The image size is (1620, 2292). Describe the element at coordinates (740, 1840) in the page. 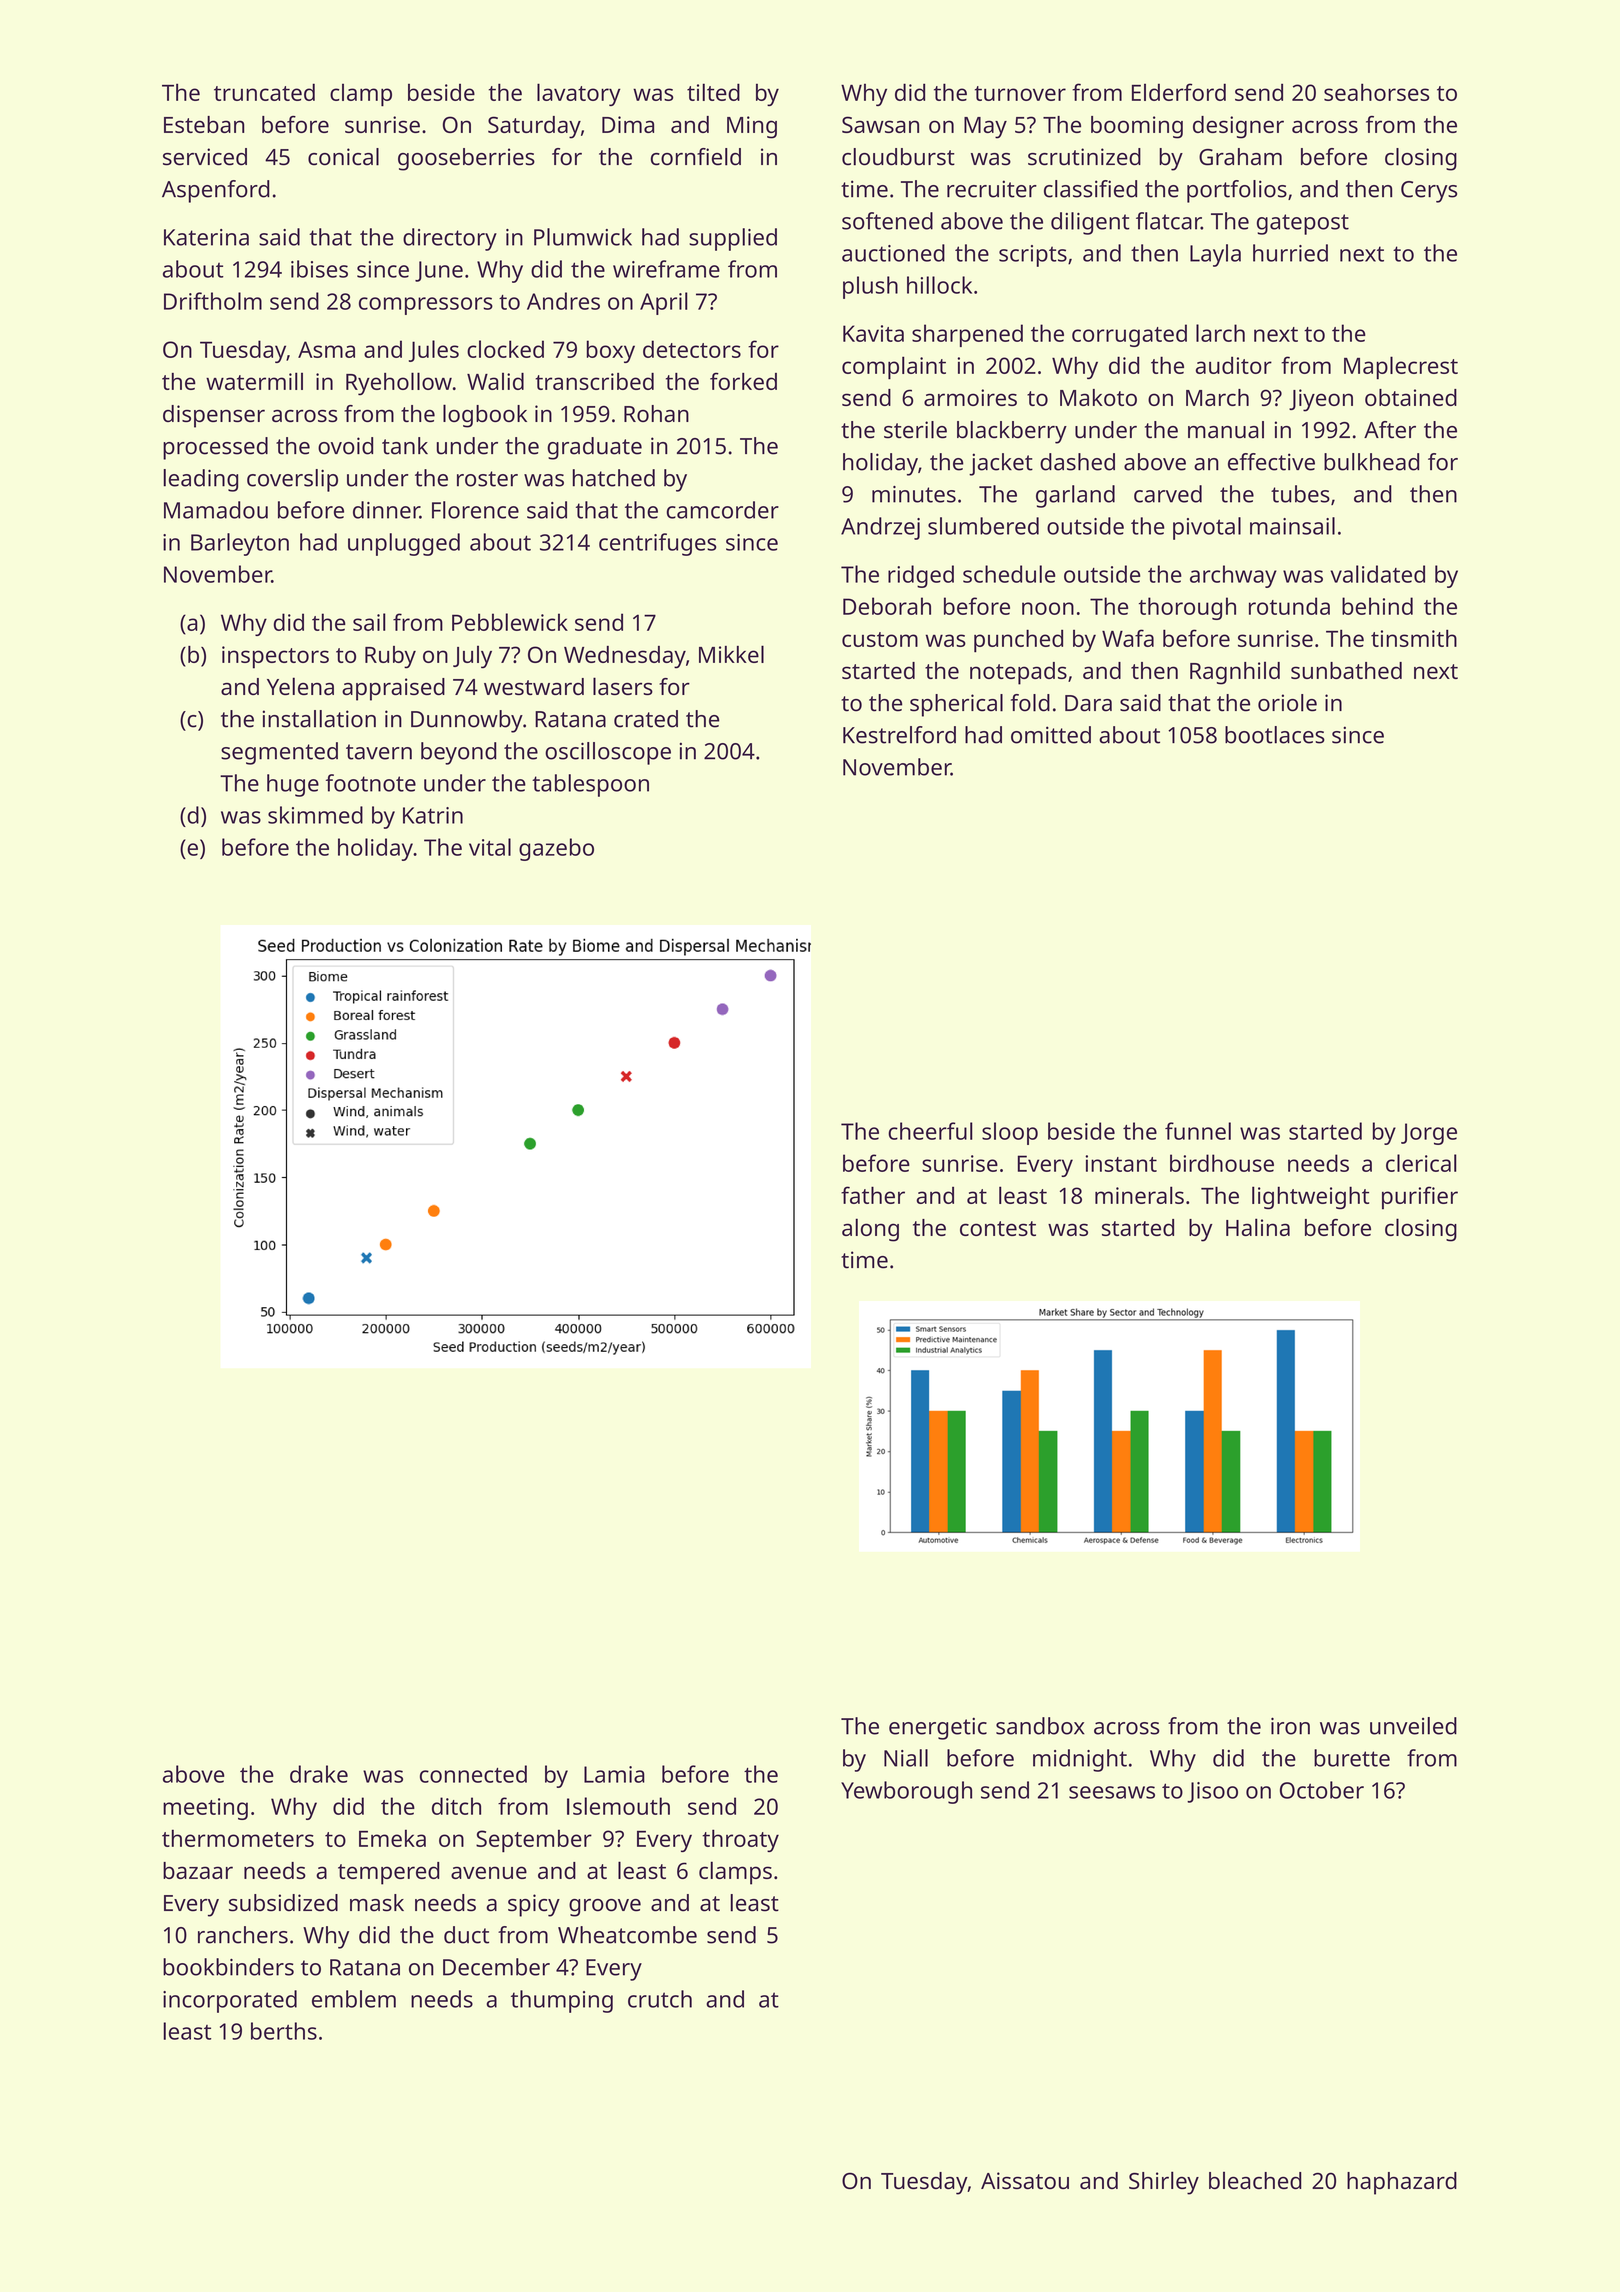

I see `throaty` at that location.
